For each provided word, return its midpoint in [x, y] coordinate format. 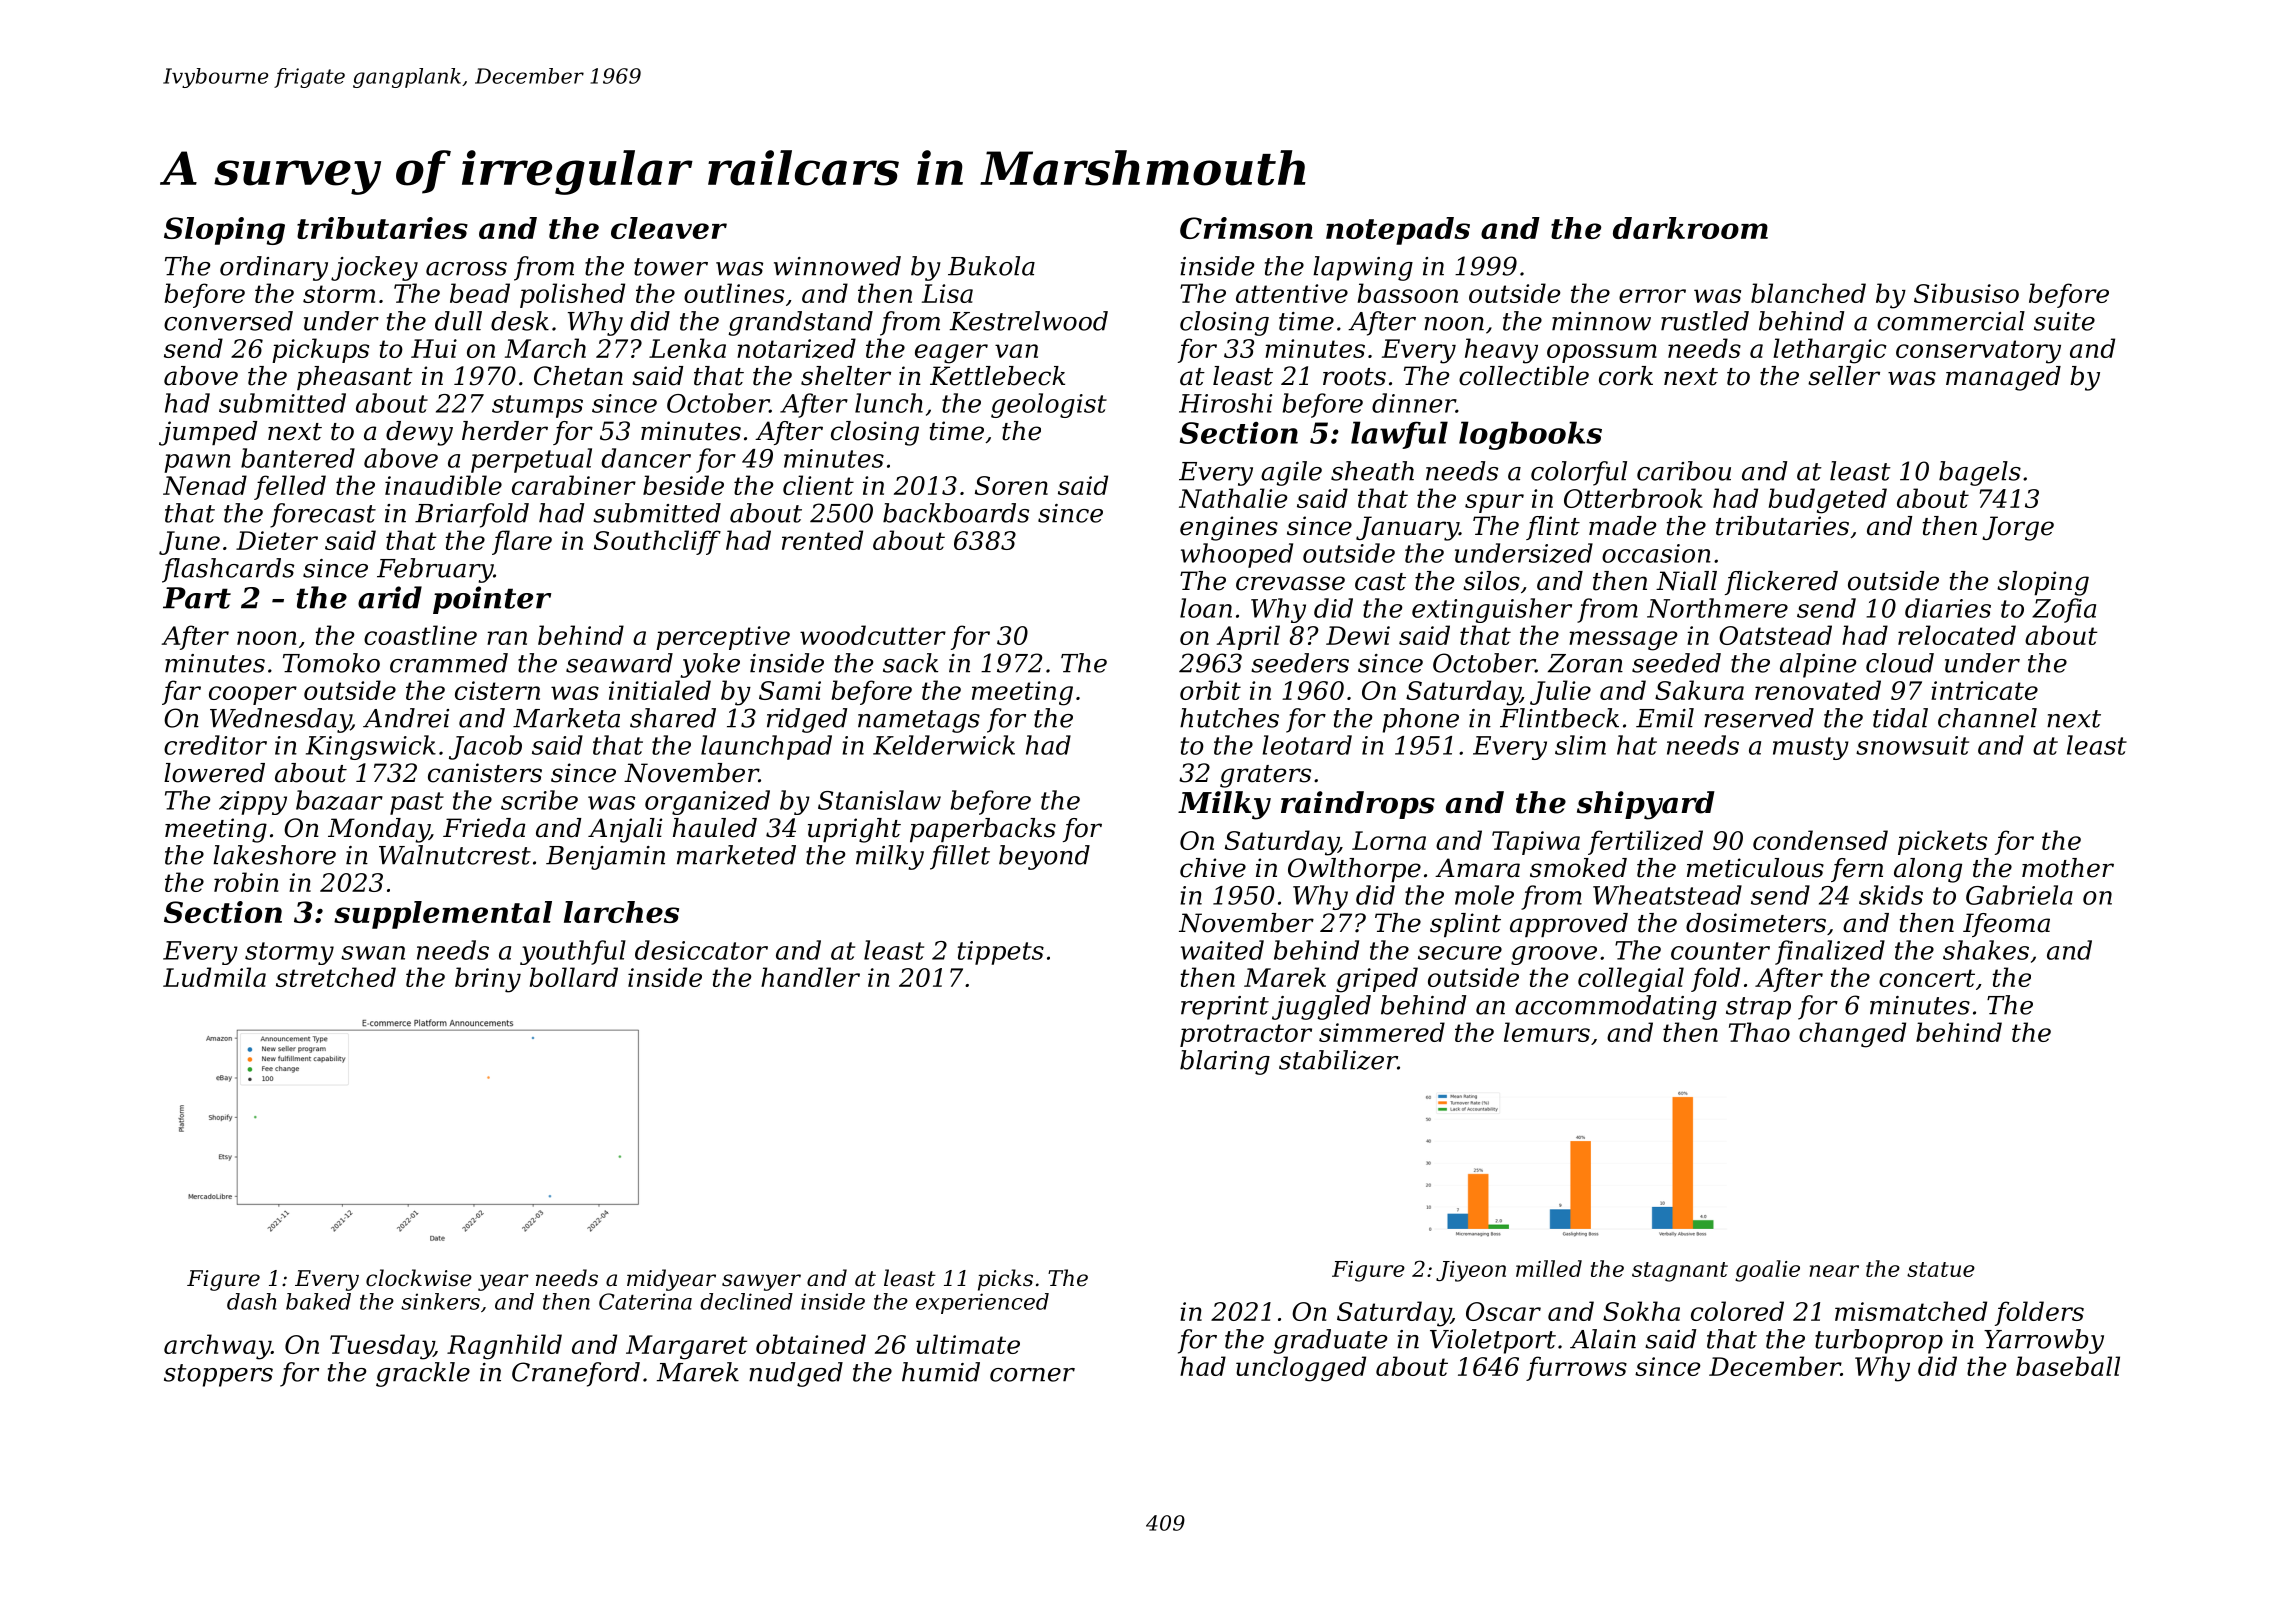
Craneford [576, 1374]
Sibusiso [1966, 293]
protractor [1246, 1035]
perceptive [723, 638]
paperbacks [983, 830]
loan [1206, 608]
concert [1927, 978]
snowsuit [1912, 745]
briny [488, 980]
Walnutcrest [455, 855]
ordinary [274, 268]
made [1622, 526]
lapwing [1363, 268]
